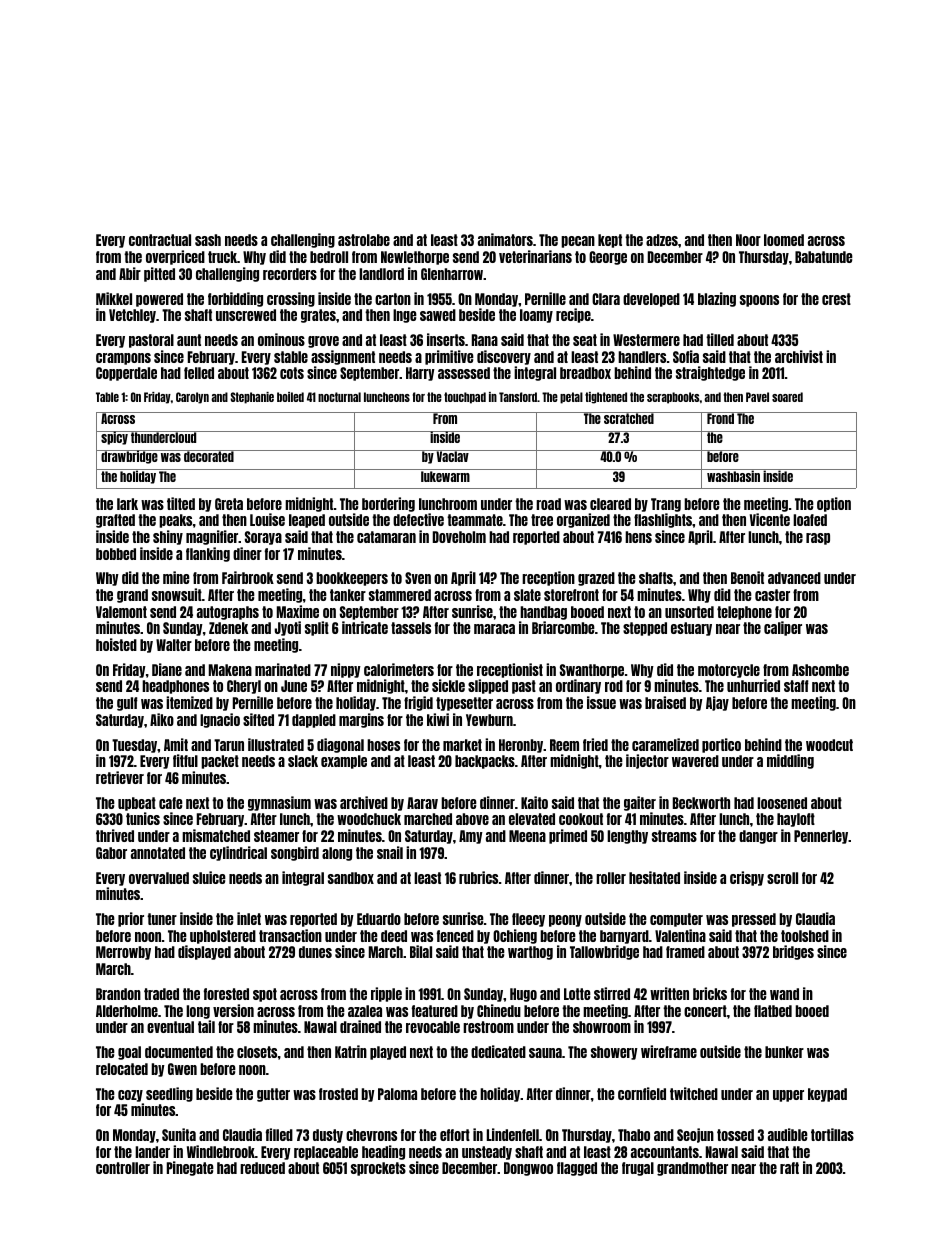 This screenshot has height=1233, width=952. Describe the element at coordinates (610, 504) in the screenshot. I see `cleared` at that location.
